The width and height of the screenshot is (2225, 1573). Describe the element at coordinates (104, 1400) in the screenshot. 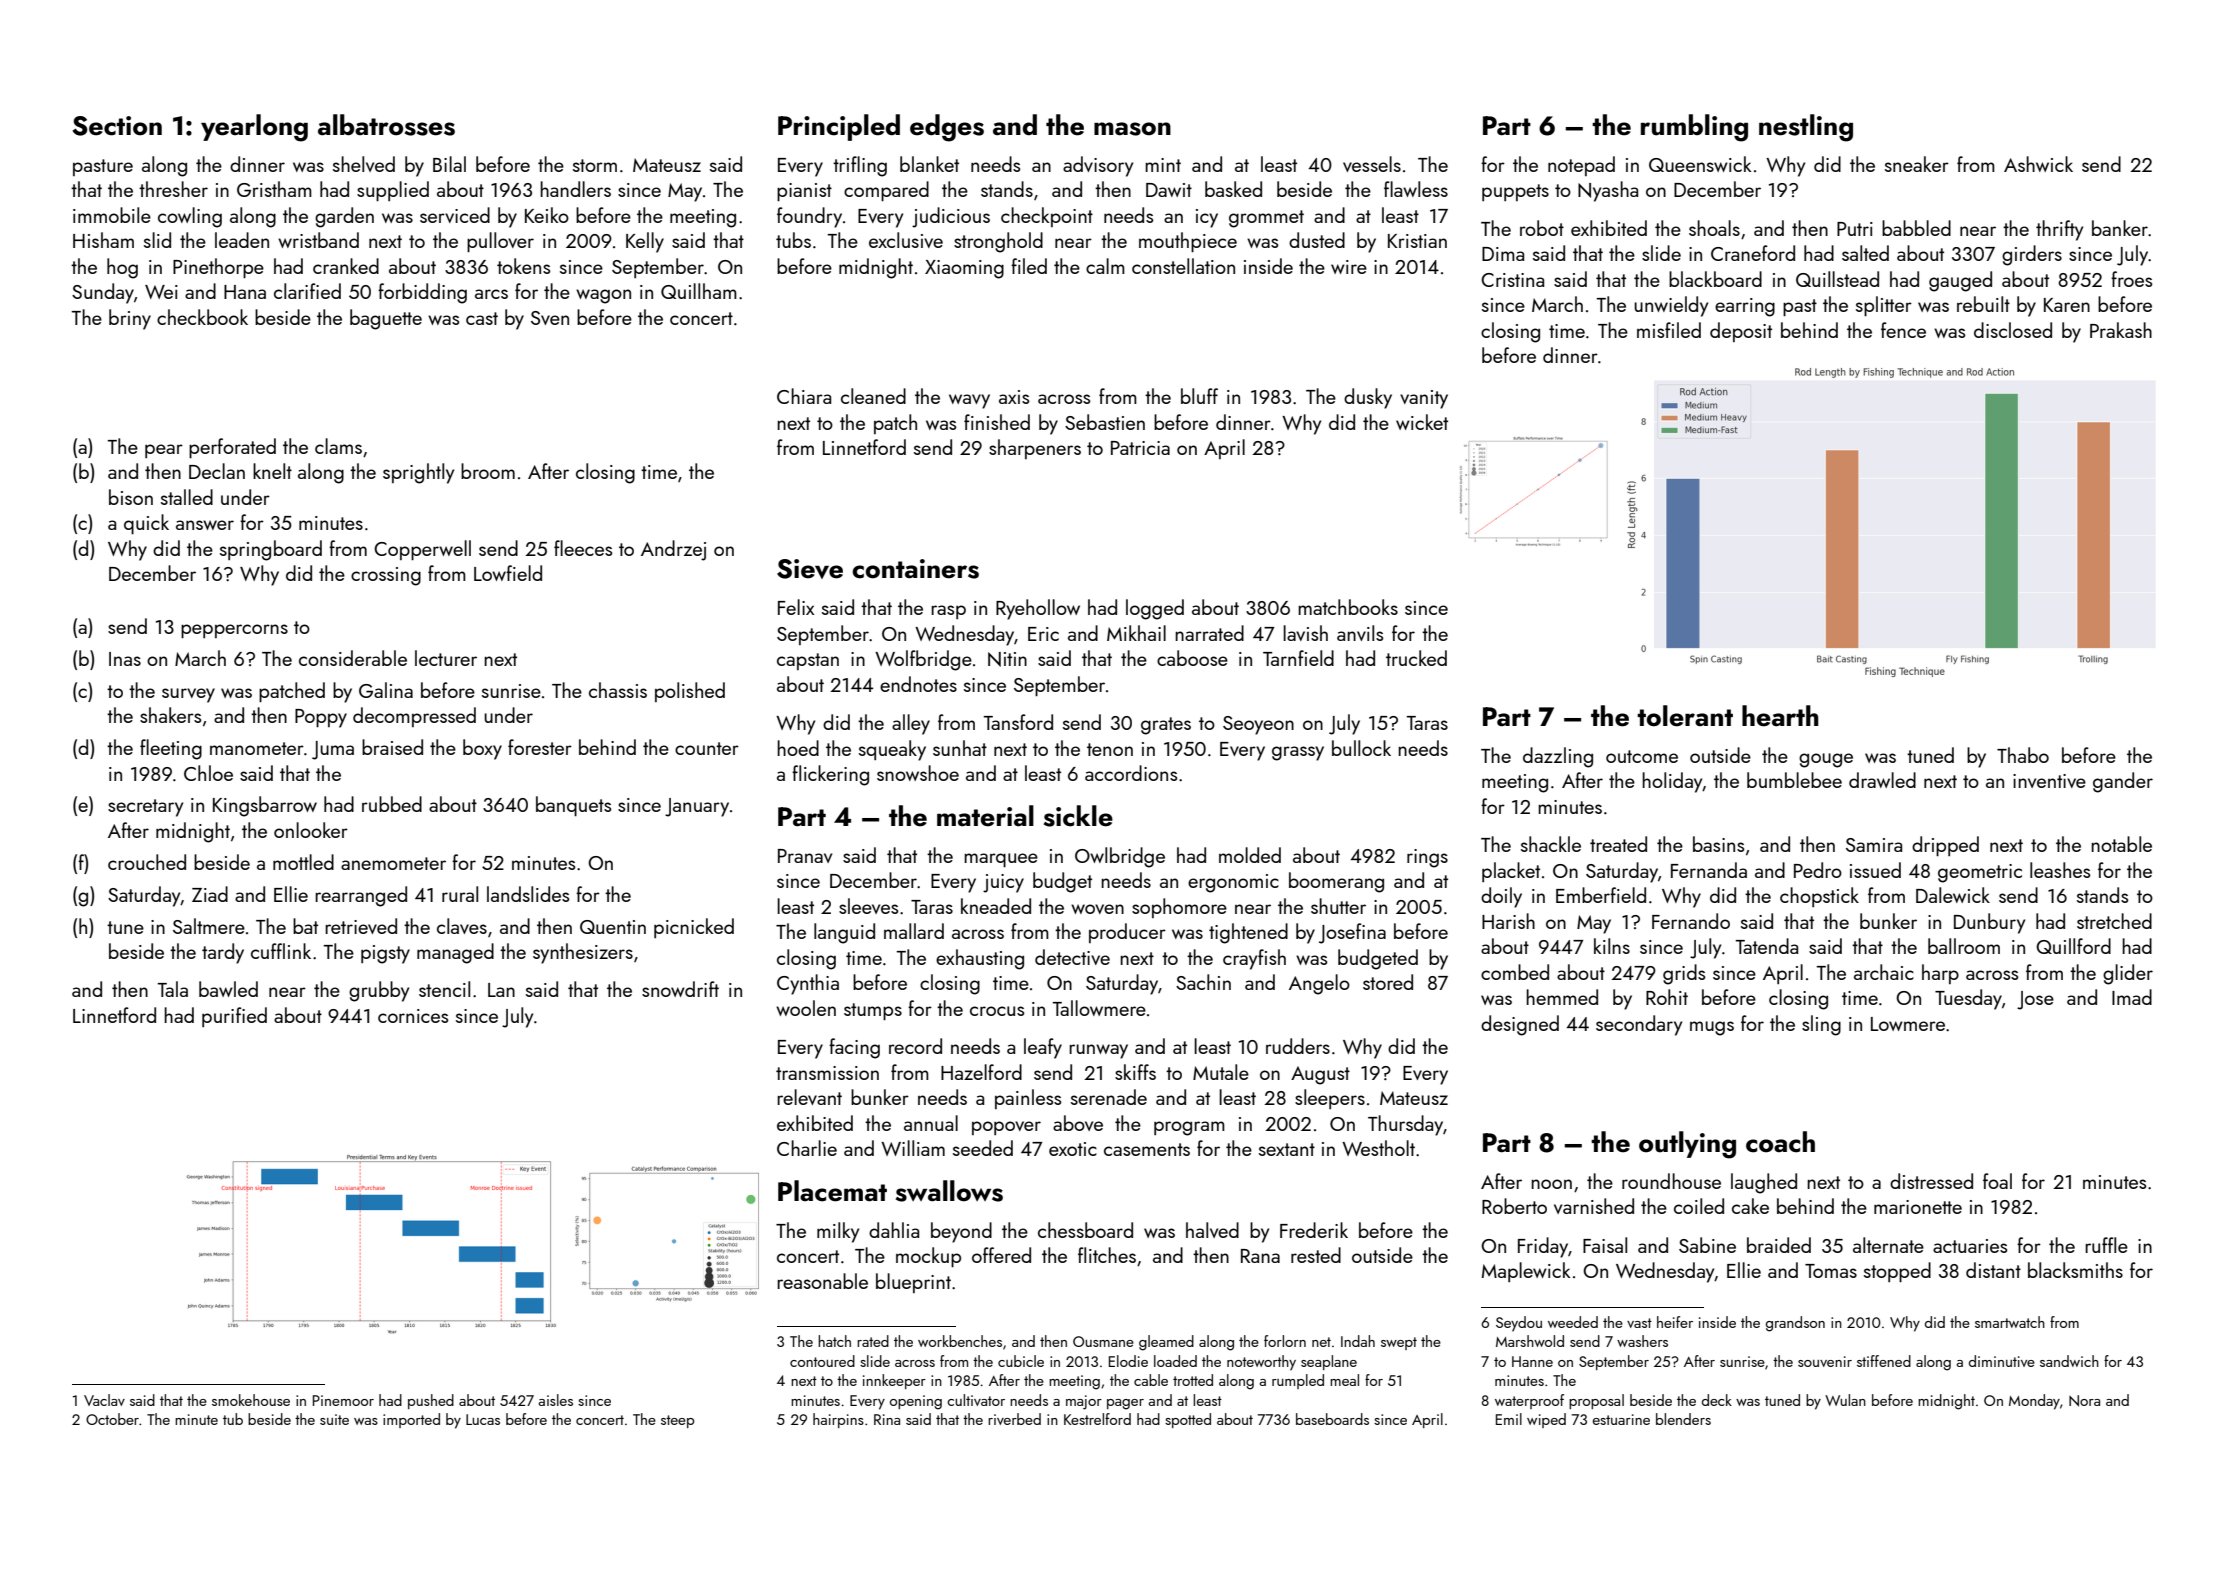

I see `Vaclav` at that location.
